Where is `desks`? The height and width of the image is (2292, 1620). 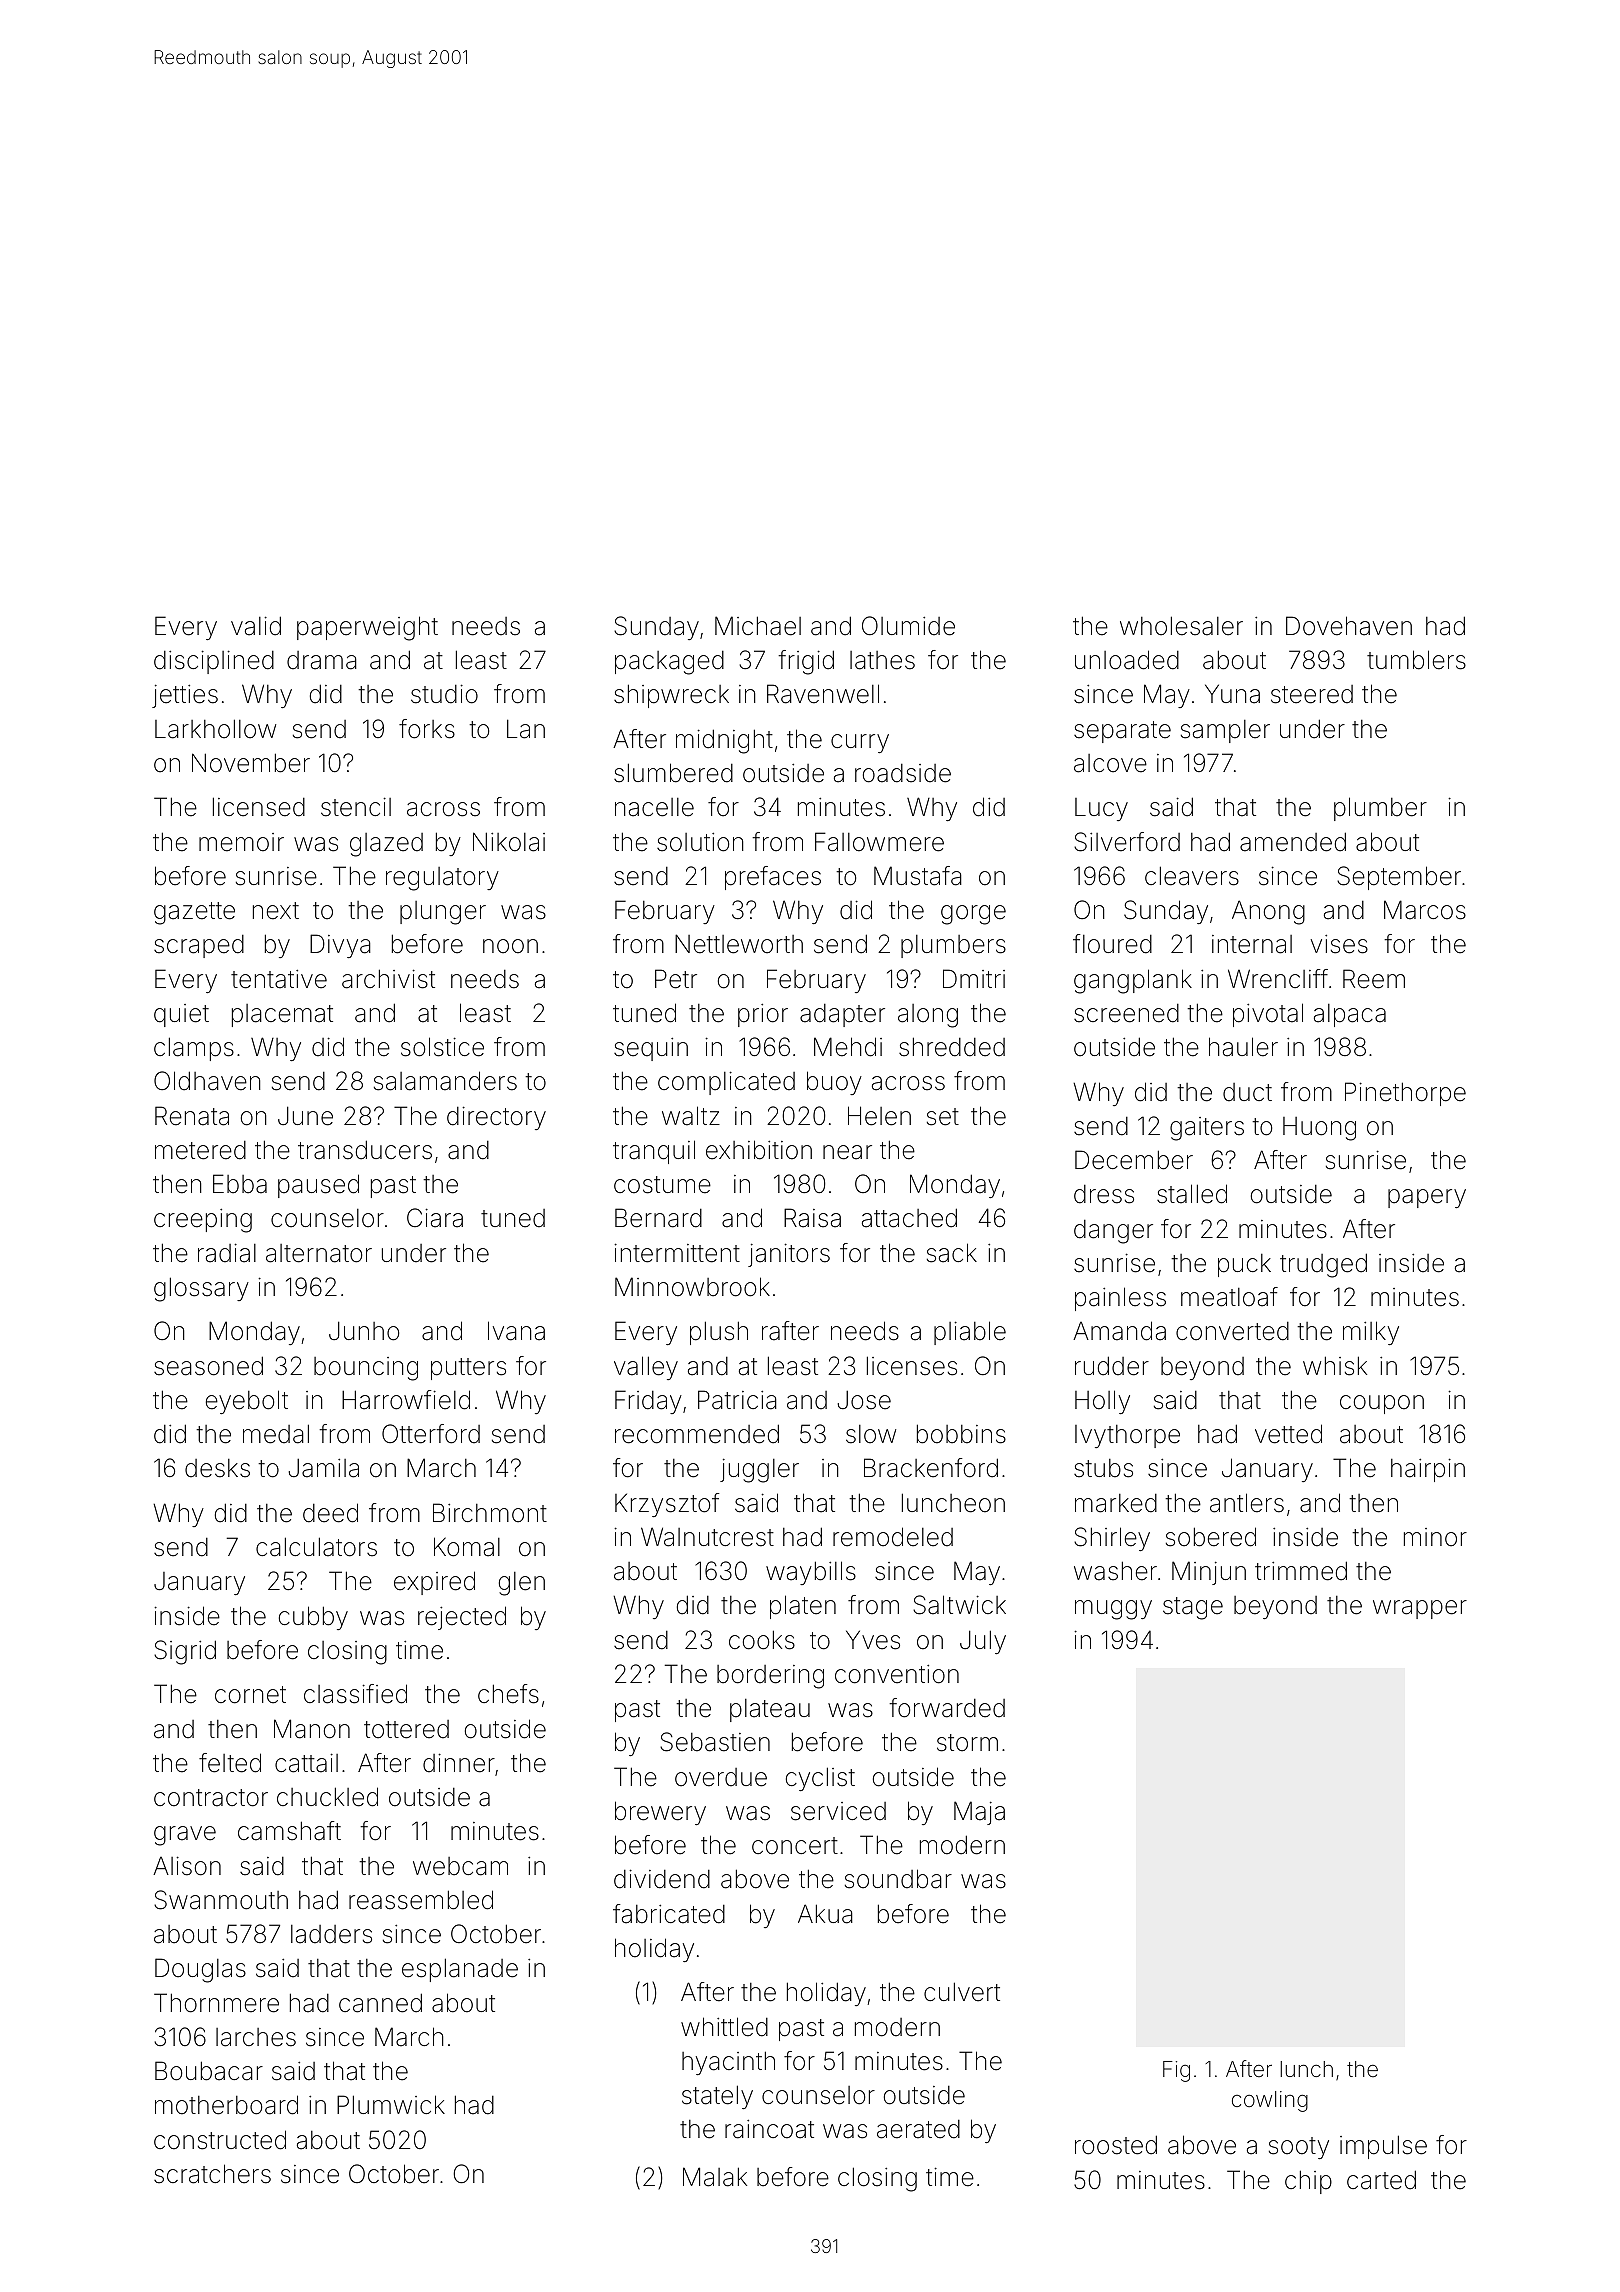 desks is located at coordinates (217, 1468).
